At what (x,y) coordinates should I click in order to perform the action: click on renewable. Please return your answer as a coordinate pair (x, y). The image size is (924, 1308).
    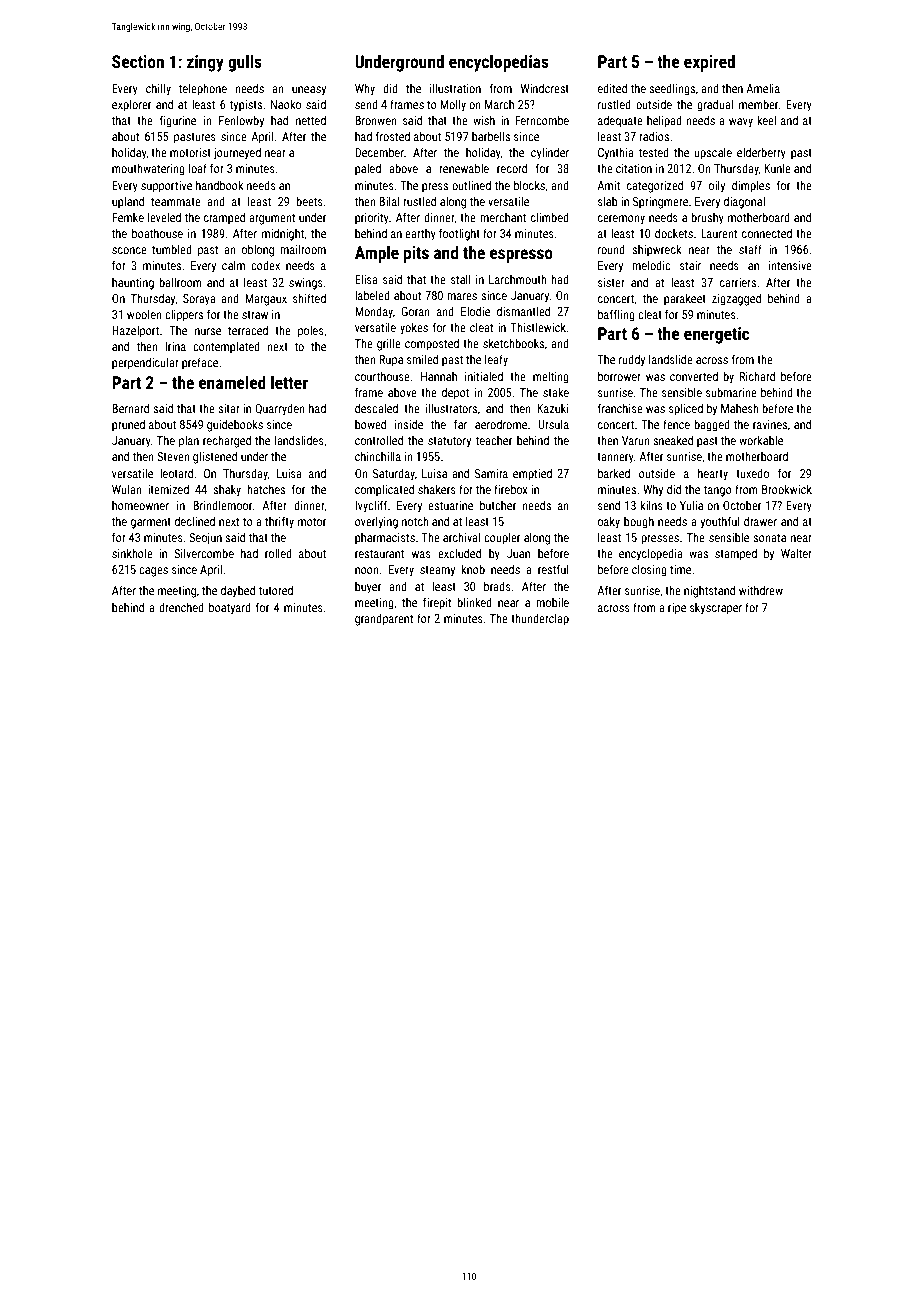
    Looking at the image, I should click on (464, 168).
